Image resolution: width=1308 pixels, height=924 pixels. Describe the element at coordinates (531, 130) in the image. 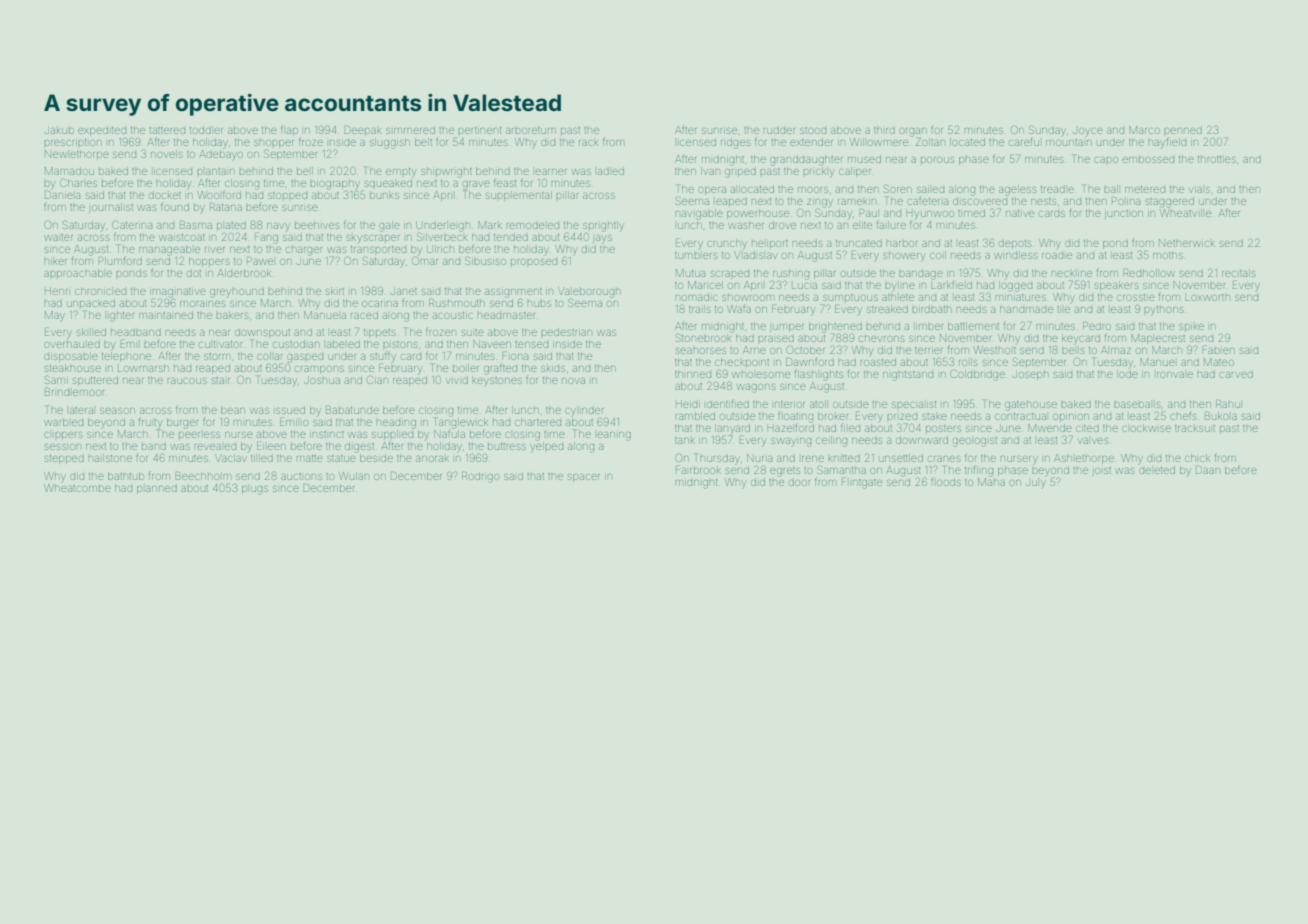

I see `arboretum` at that location.
